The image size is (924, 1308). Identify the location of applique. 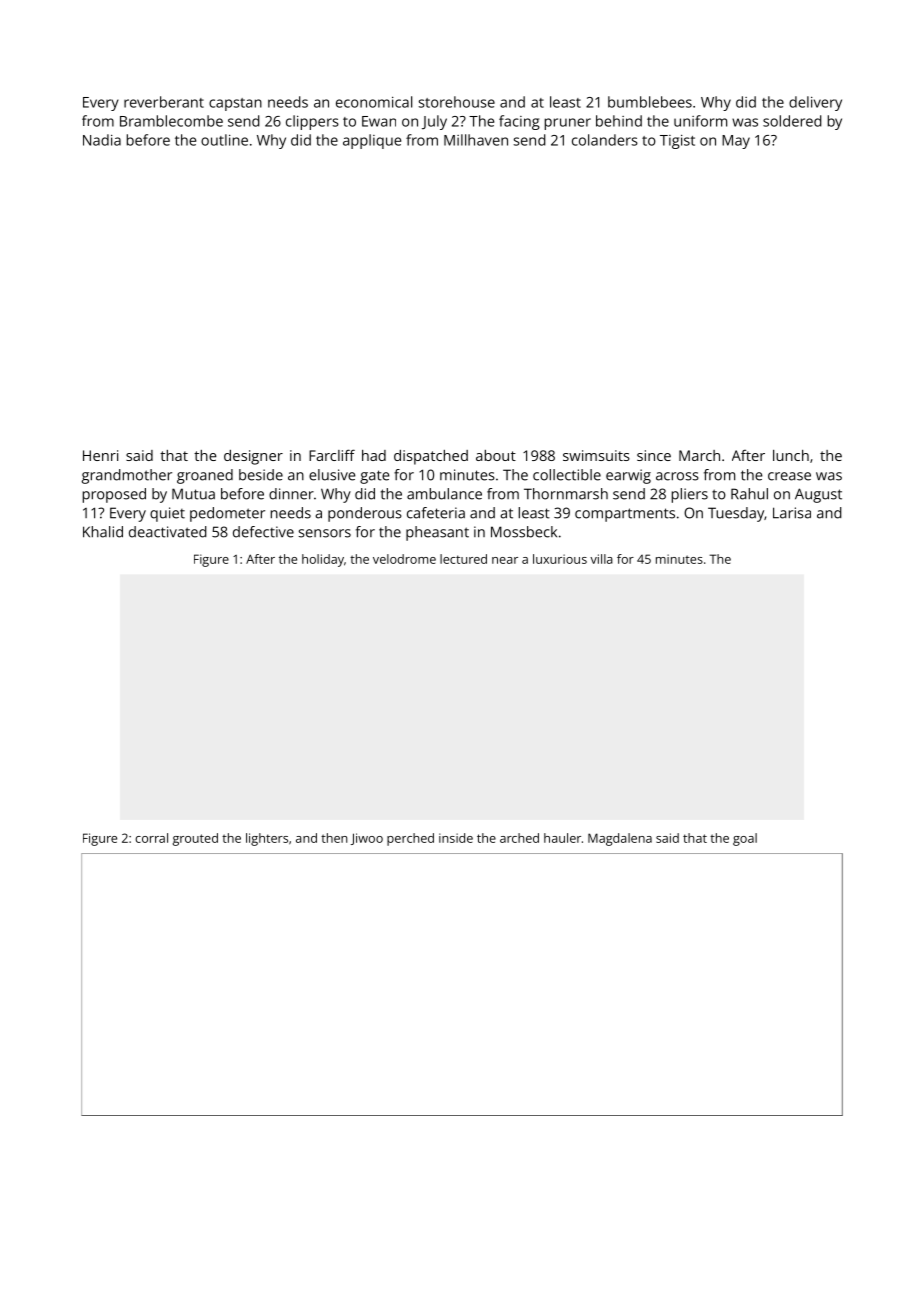
(372, 141).
